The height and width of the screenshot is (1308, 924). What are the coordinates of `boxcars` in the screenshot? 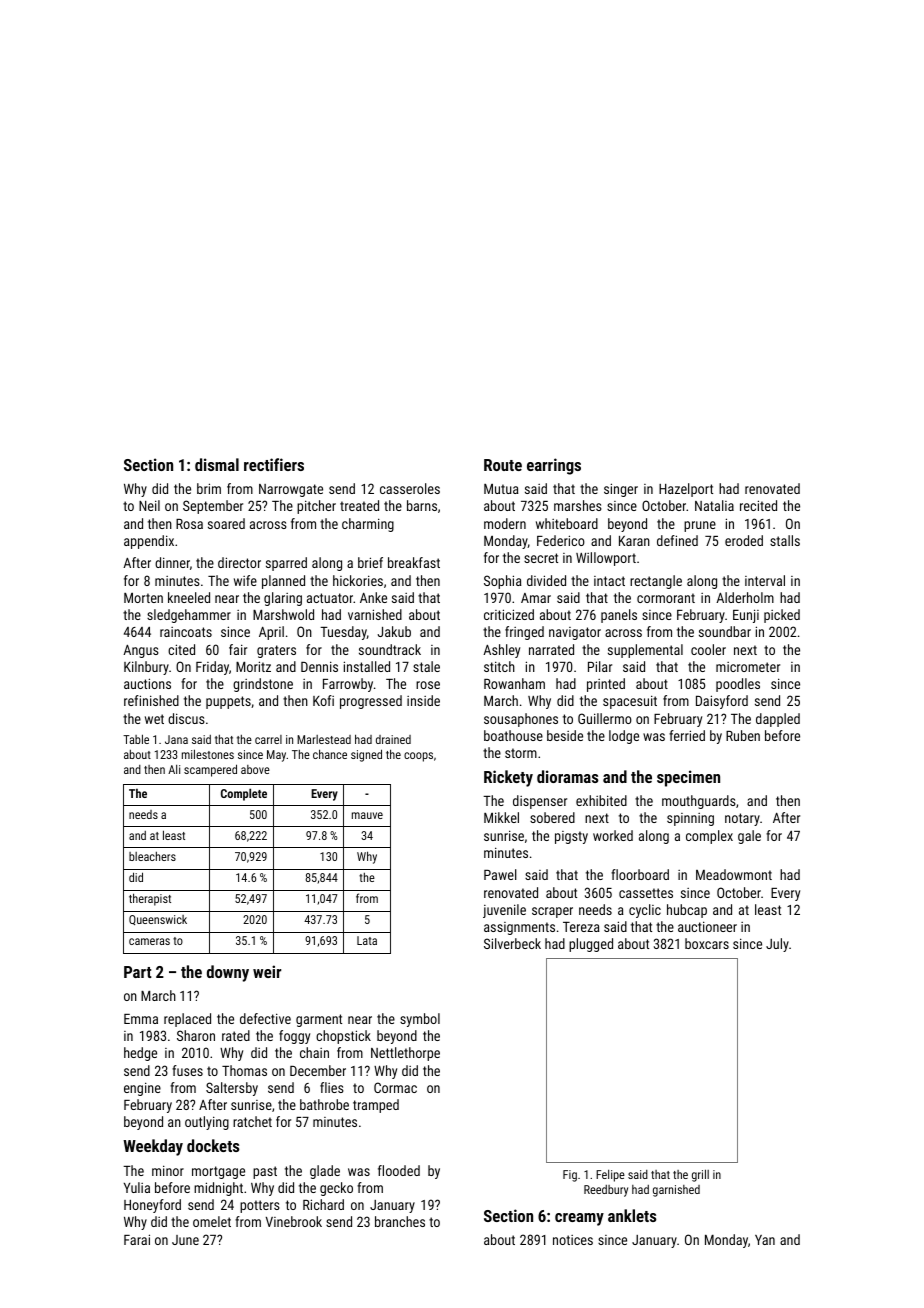 It's located at (707, 943).
